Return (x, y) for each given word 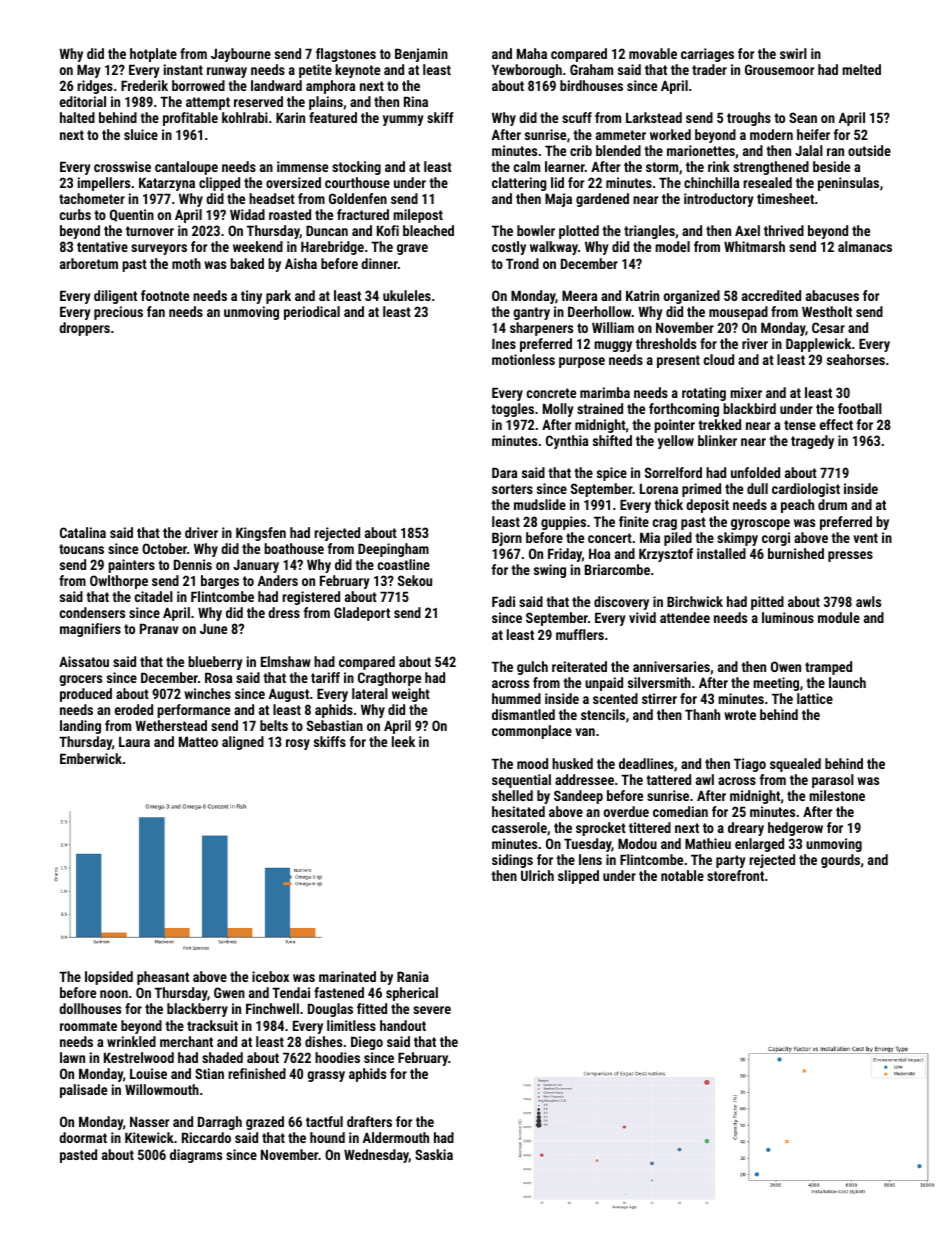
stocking (356, 168)
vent (865, 538)
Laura (134, 742)
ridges (95, 87)
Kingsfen (261, 534)
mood (532, 763)
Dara (504, 472)
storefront (735, 875)
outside (869, 150)
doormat (83, 1137)
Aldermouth (396, 1137)
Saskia (434, 1154)
